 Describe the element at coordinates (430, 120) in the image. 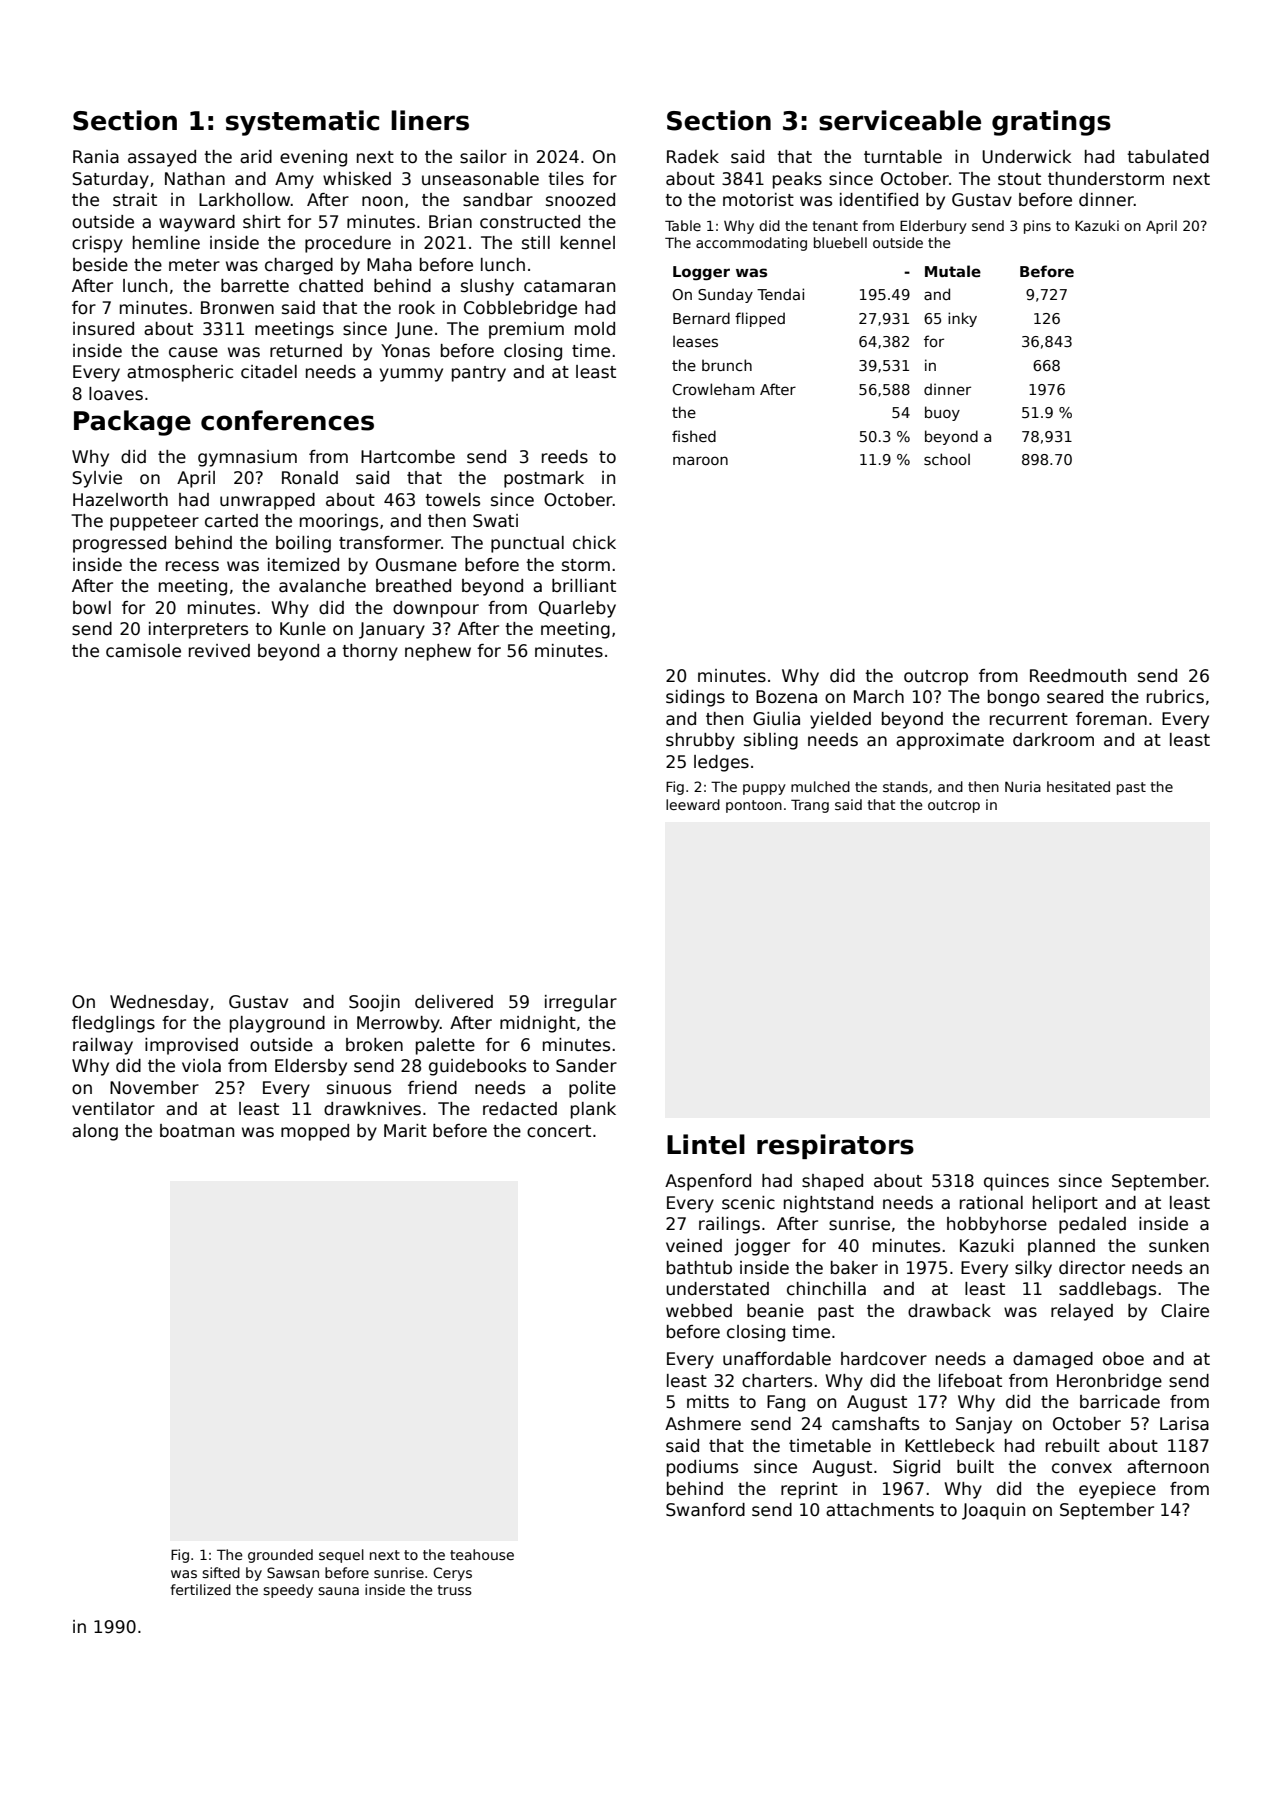

I see `liners` at that location.
